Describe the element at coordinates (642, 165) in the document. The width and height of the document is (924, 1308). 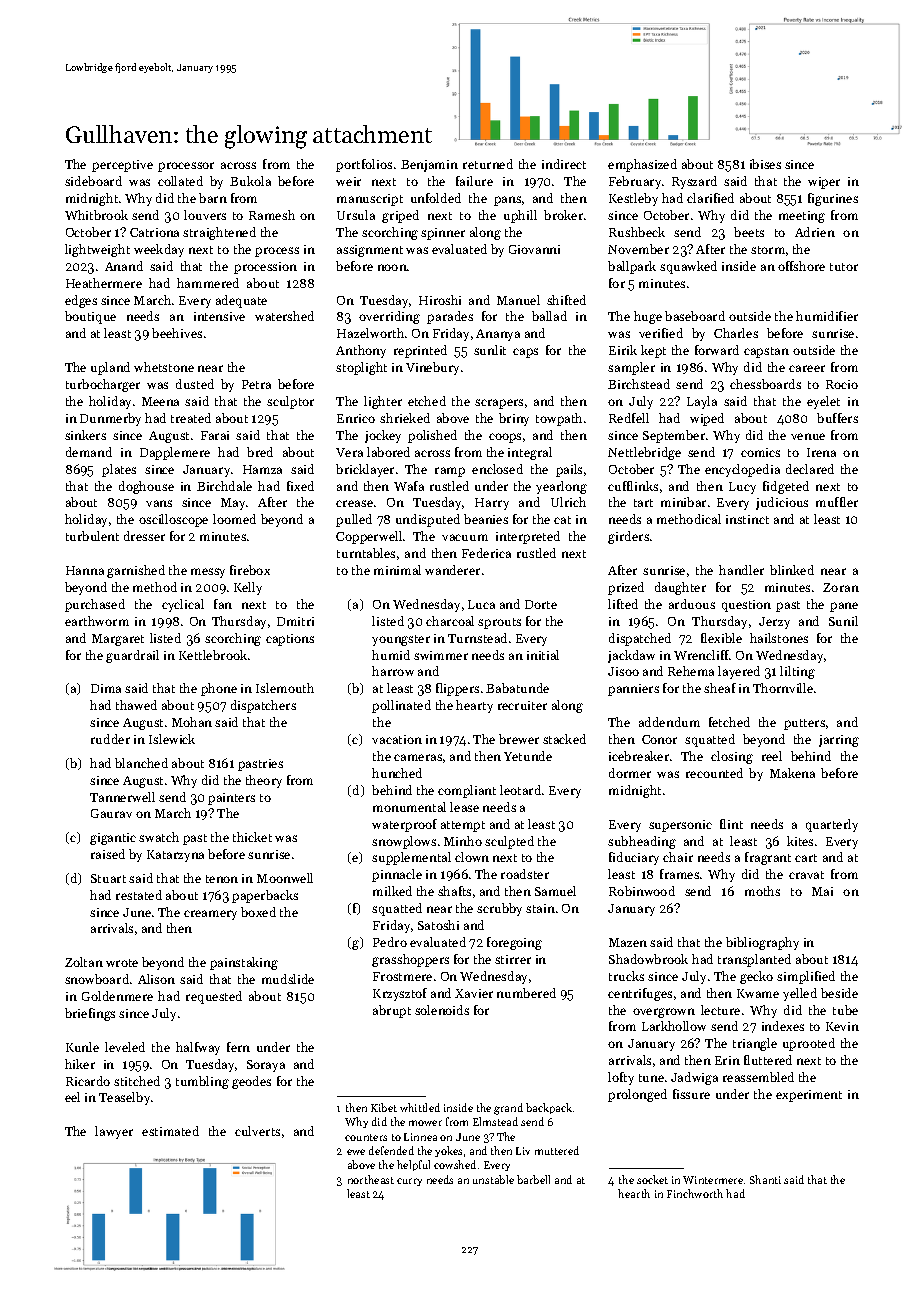
I see `emphasized` at that location.
